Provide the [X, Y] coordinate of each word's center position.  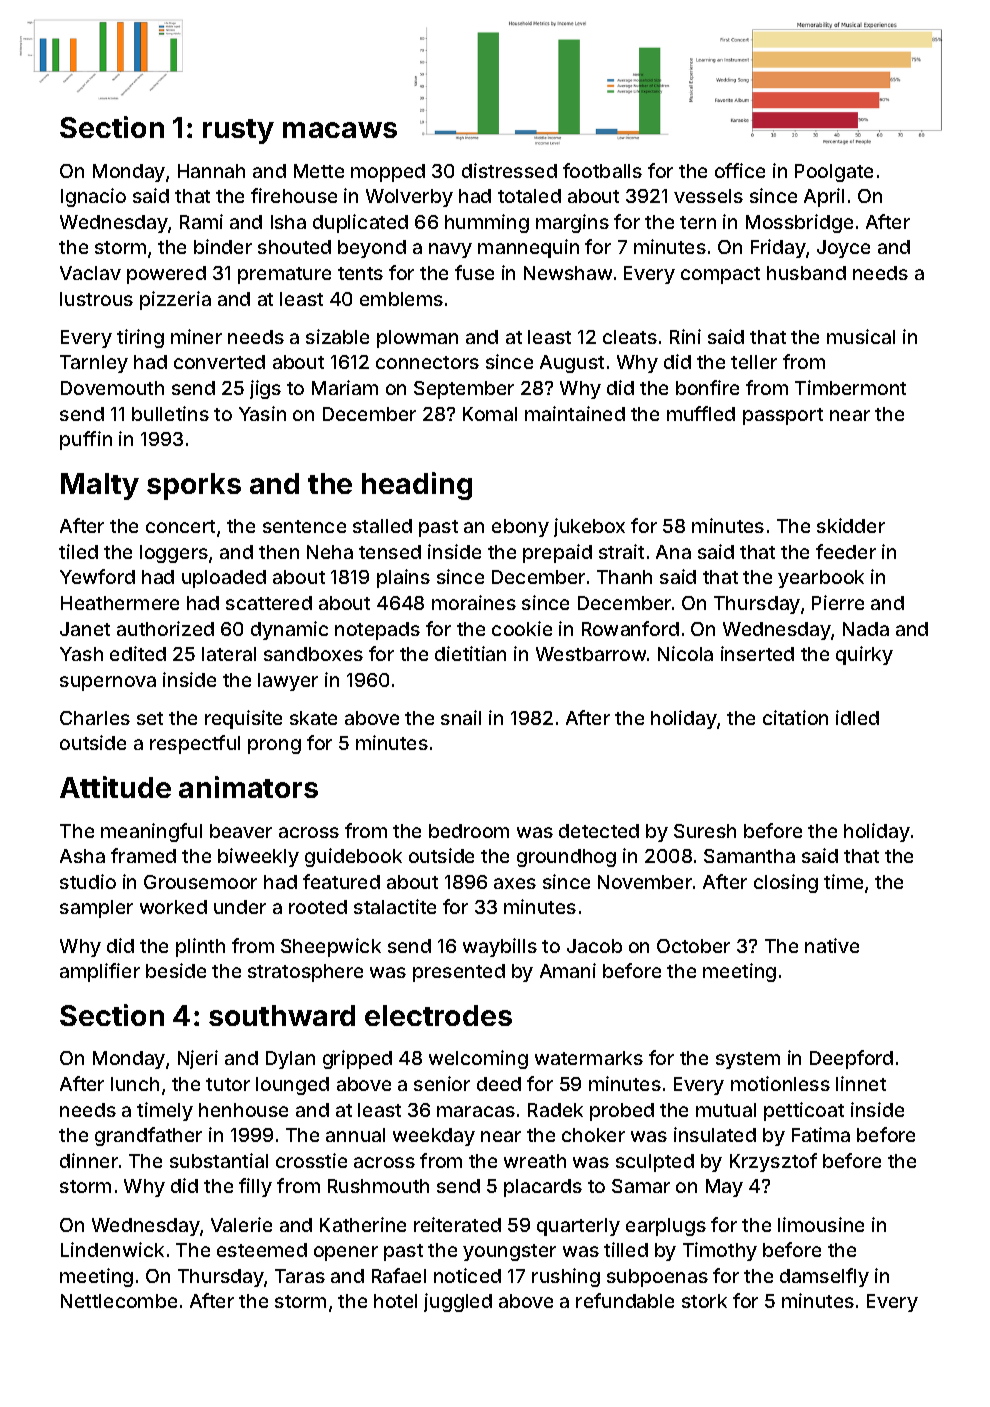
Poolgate [834, 173]
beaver [241, 831]
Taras [300, 1276]
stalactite [395, 906]
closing [786, 883]
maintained [575, 413]
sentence [304, 526]
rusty [238, 131]
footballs [602, 170]
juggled [458, 1302]
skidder [851, 525]
